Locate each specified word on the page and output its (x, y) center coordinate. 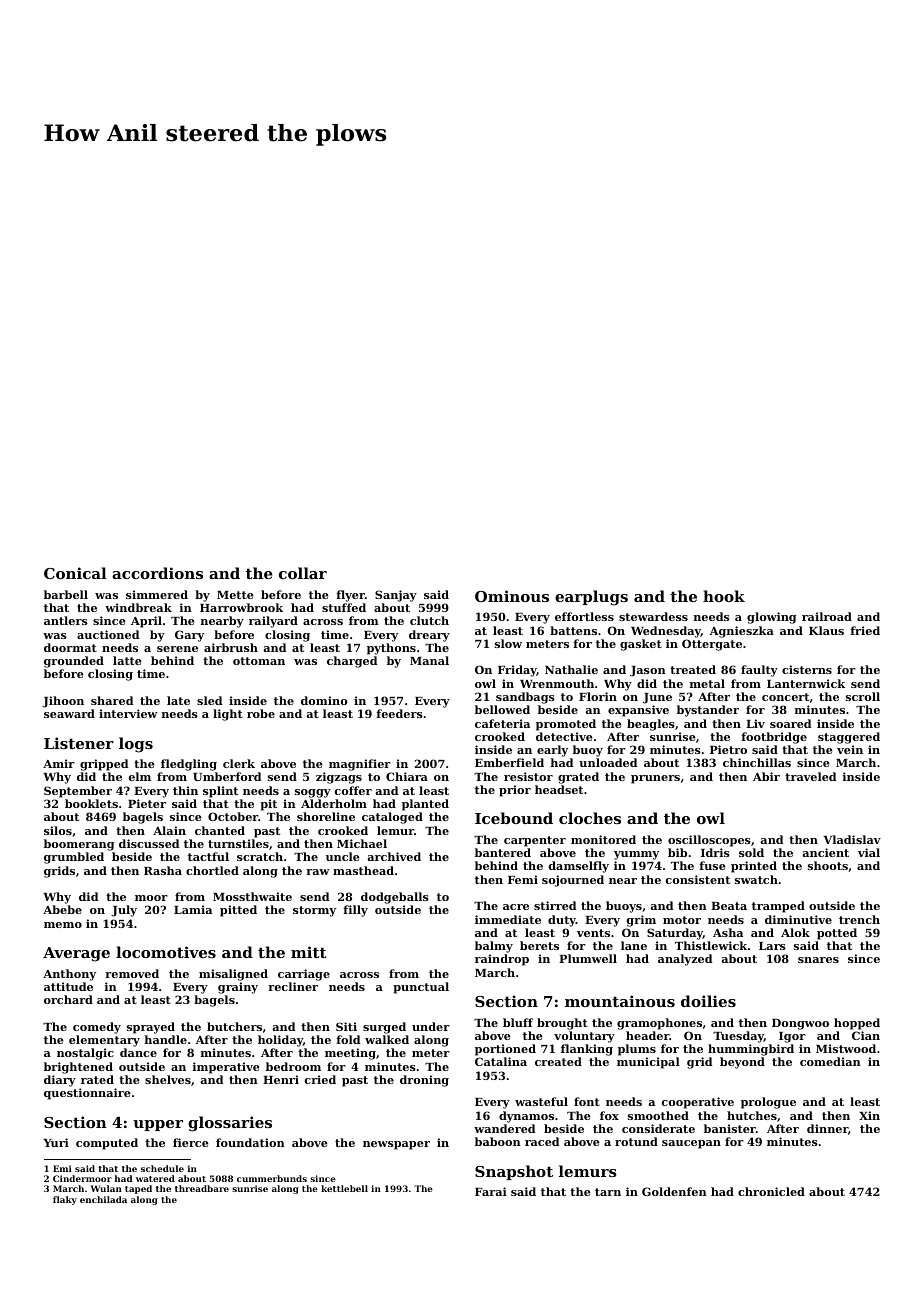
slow (508, 643)
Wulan (106, 1188)
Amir (59, 763)
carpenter (535, 841)
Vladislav (852, 839)
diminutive (798, 919)
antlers (66, 620)
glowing (771, 618)
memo (63, 925)
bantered (503, 852)
